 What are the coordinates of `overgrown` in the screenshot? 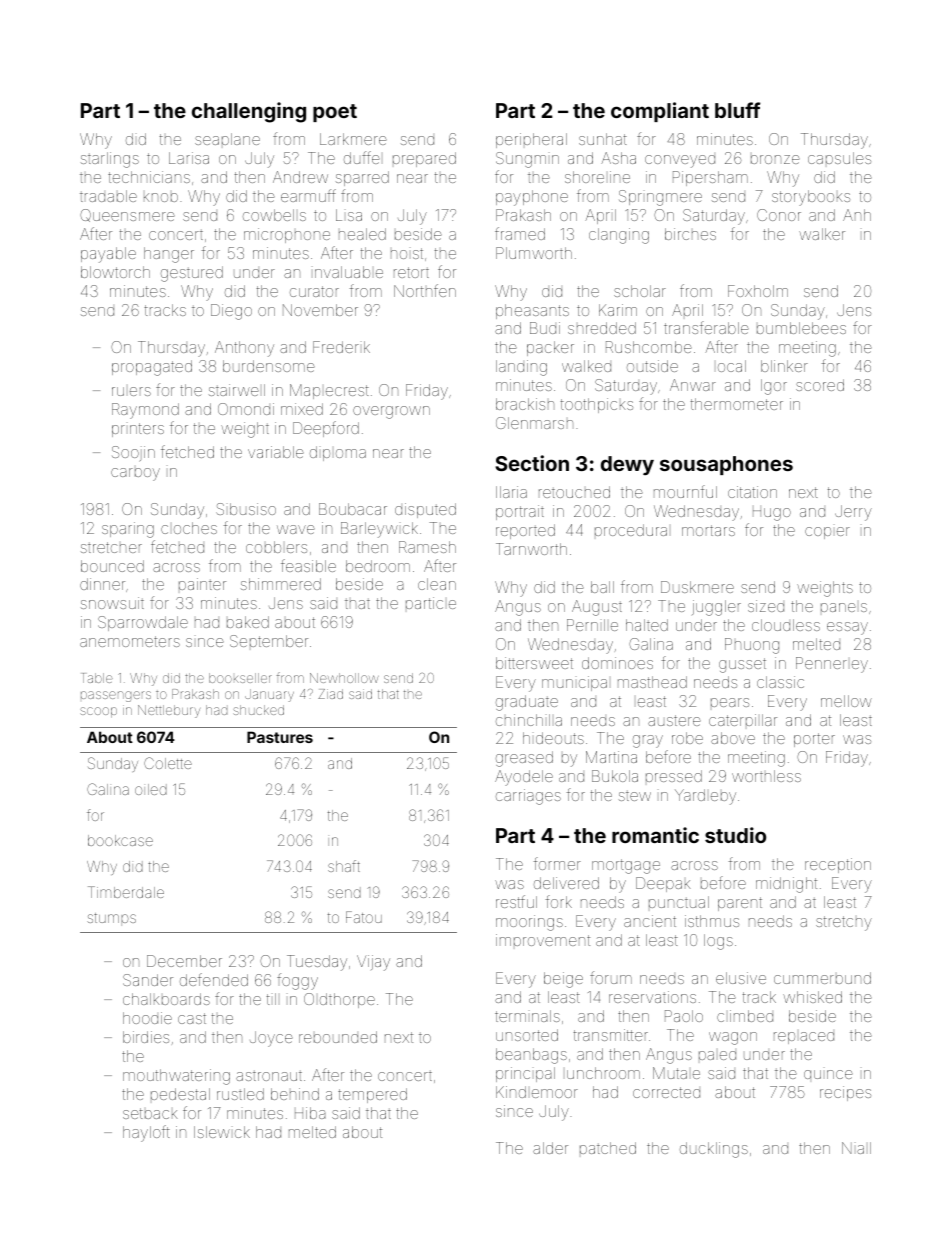 It's located at (391, 412).
